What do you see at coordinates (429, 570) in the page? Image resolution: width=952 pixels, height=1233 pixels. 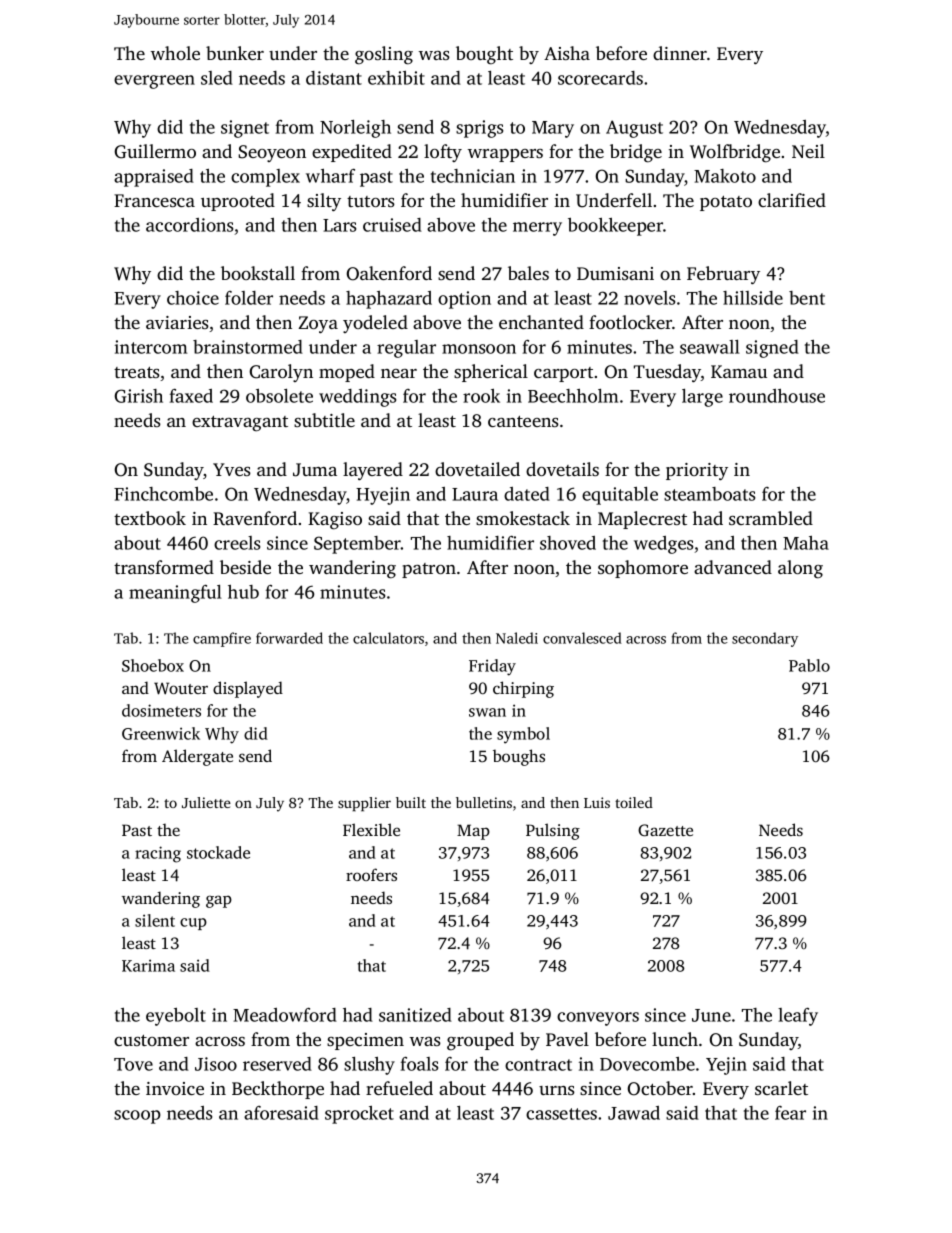 I see `patron` at bounding box center [429, 570].
